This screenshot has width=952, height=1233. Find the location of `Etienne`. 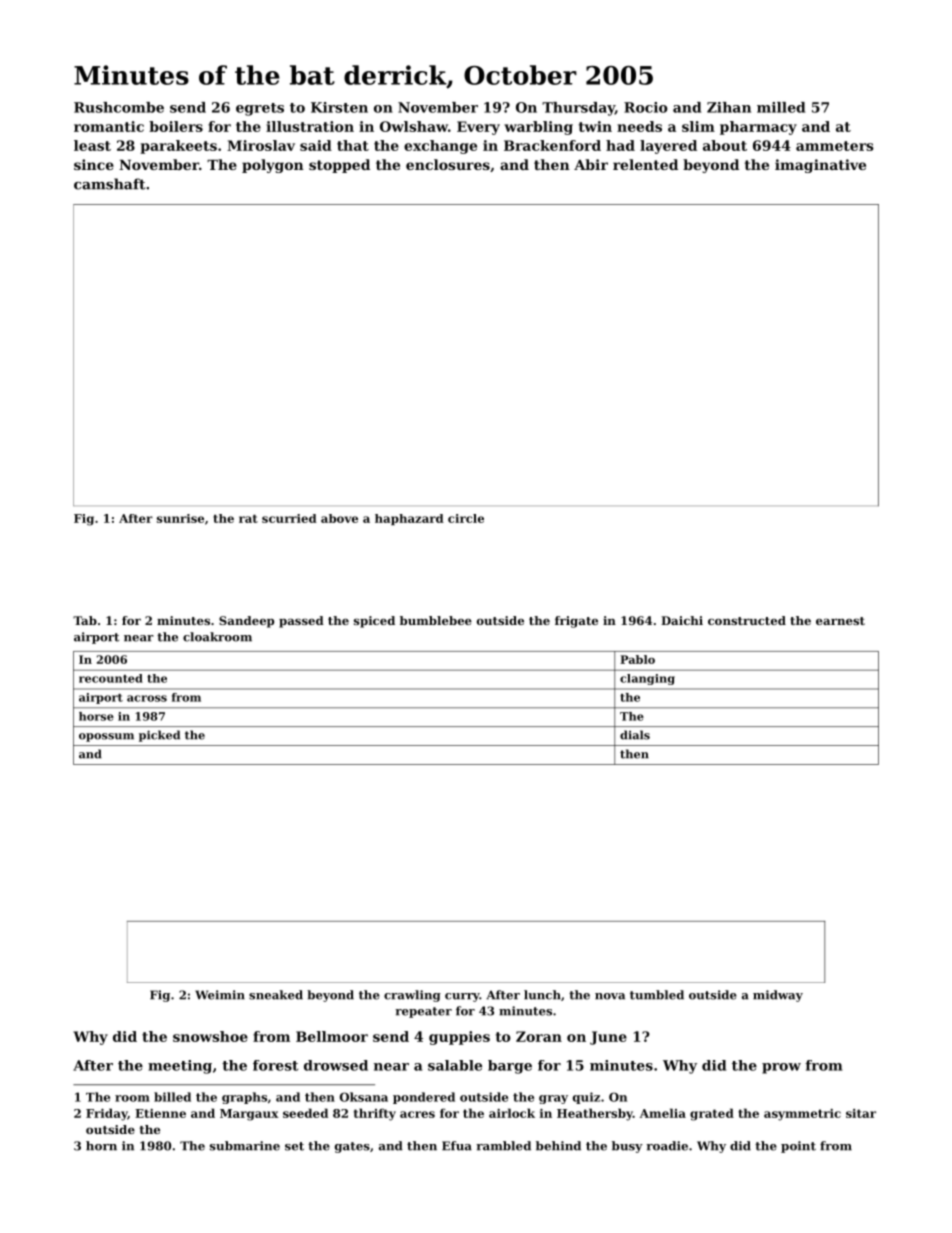

Etienne is located at coordinates (160, 1113).
